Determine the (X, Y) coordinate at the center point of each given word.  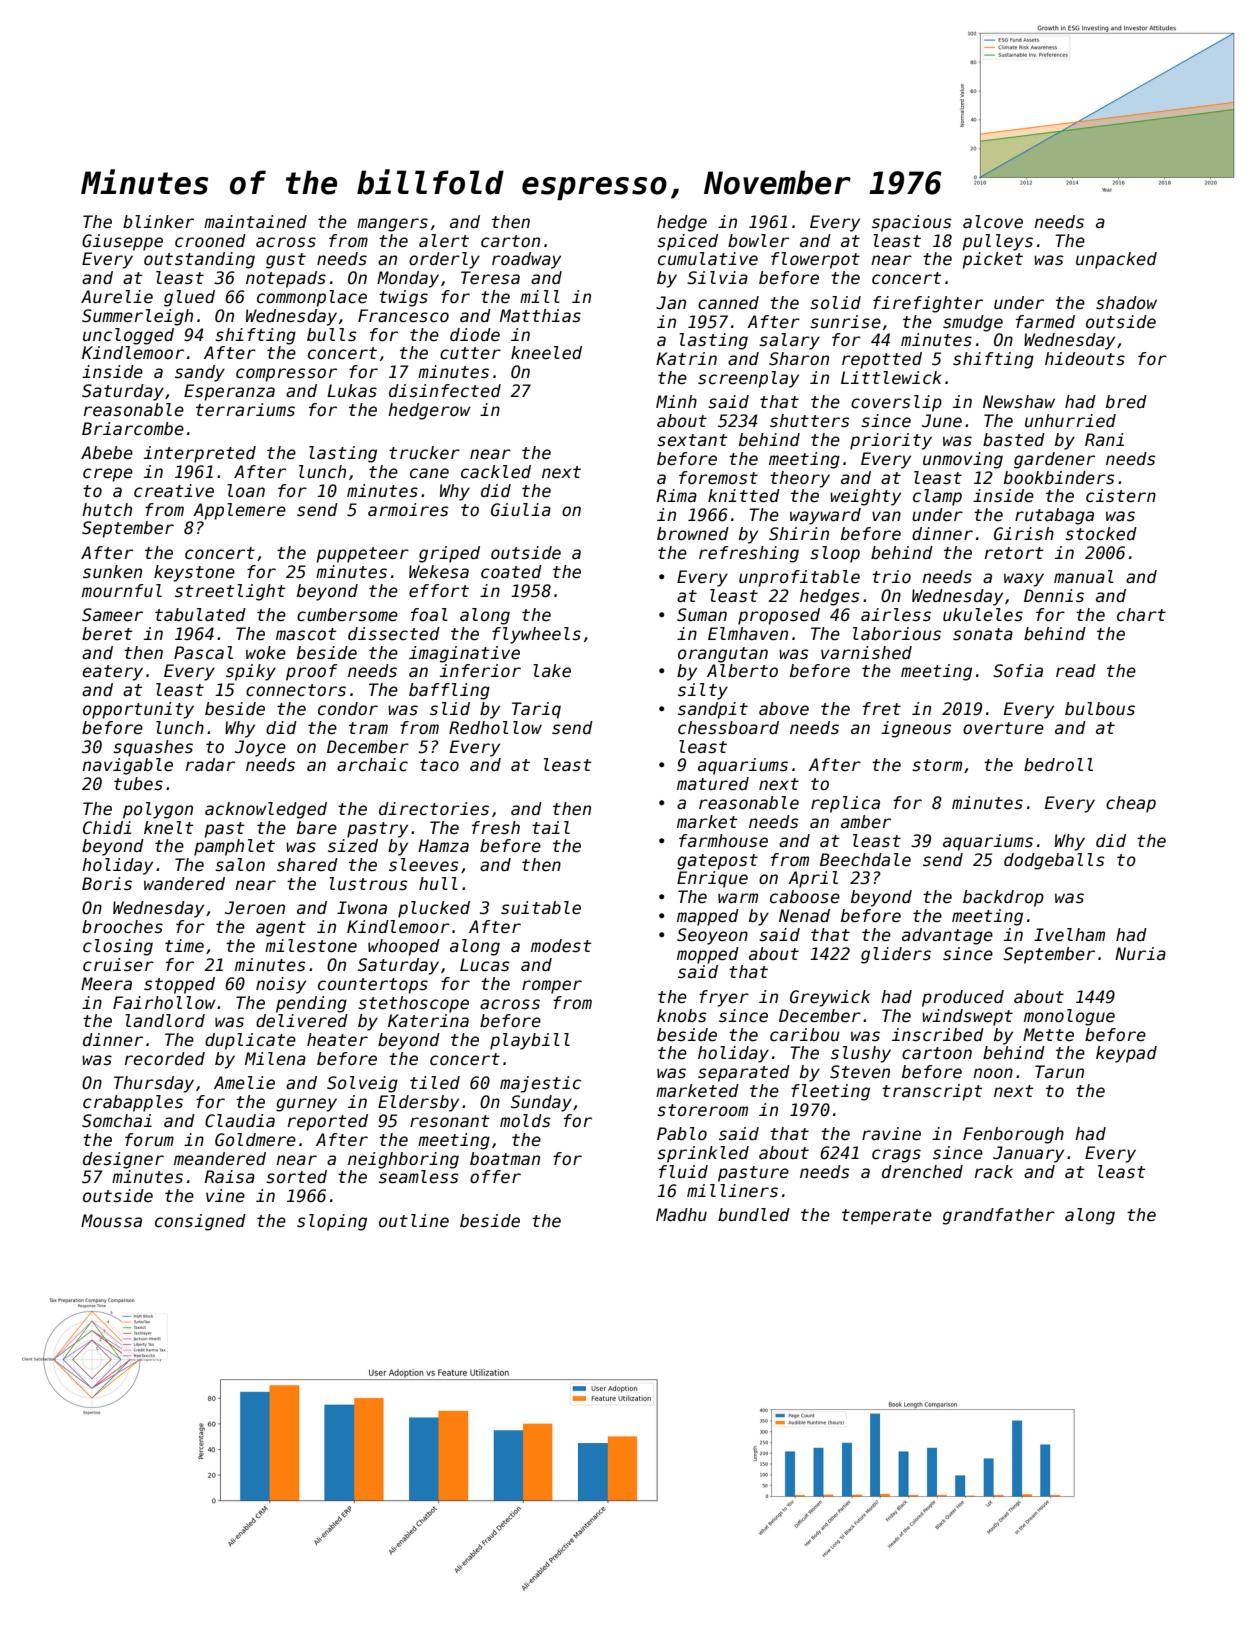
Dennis (1054, 596)
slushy (861, 1054)
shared (307, 865)
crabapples (133, 1103)
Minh (676, 401)
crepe (108, 475)
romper (552, 987)
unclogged (128, 336)
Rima (677, 496)
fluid (683, 1172)
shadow (1126, 303)
